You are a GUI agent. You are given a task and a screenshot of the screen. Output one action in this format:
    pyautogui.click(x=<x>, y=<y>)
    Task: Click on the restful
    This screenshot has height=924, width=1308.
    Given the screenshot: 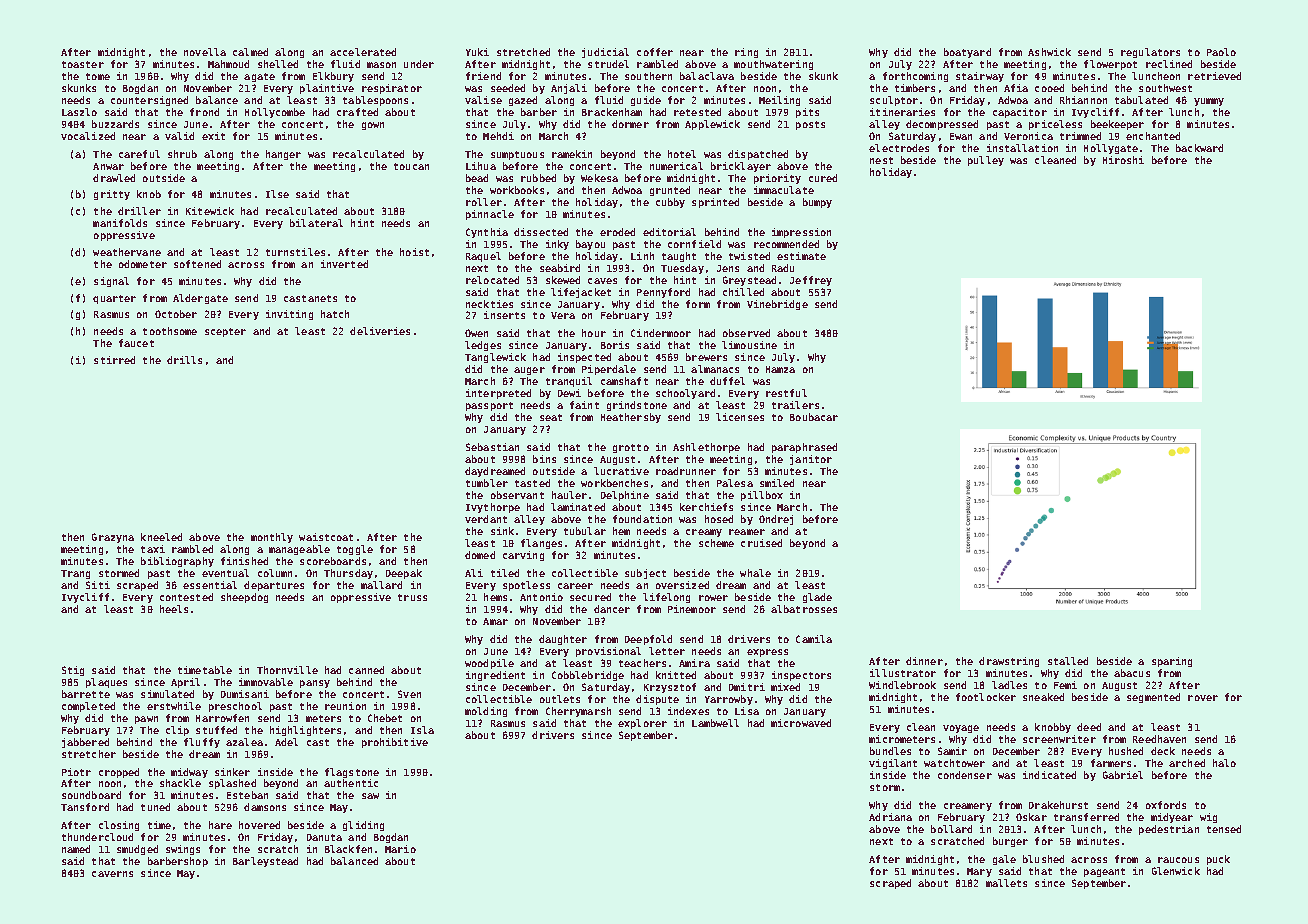 What is the action you would take?
    pyautogui.click(x=786, y=393)
